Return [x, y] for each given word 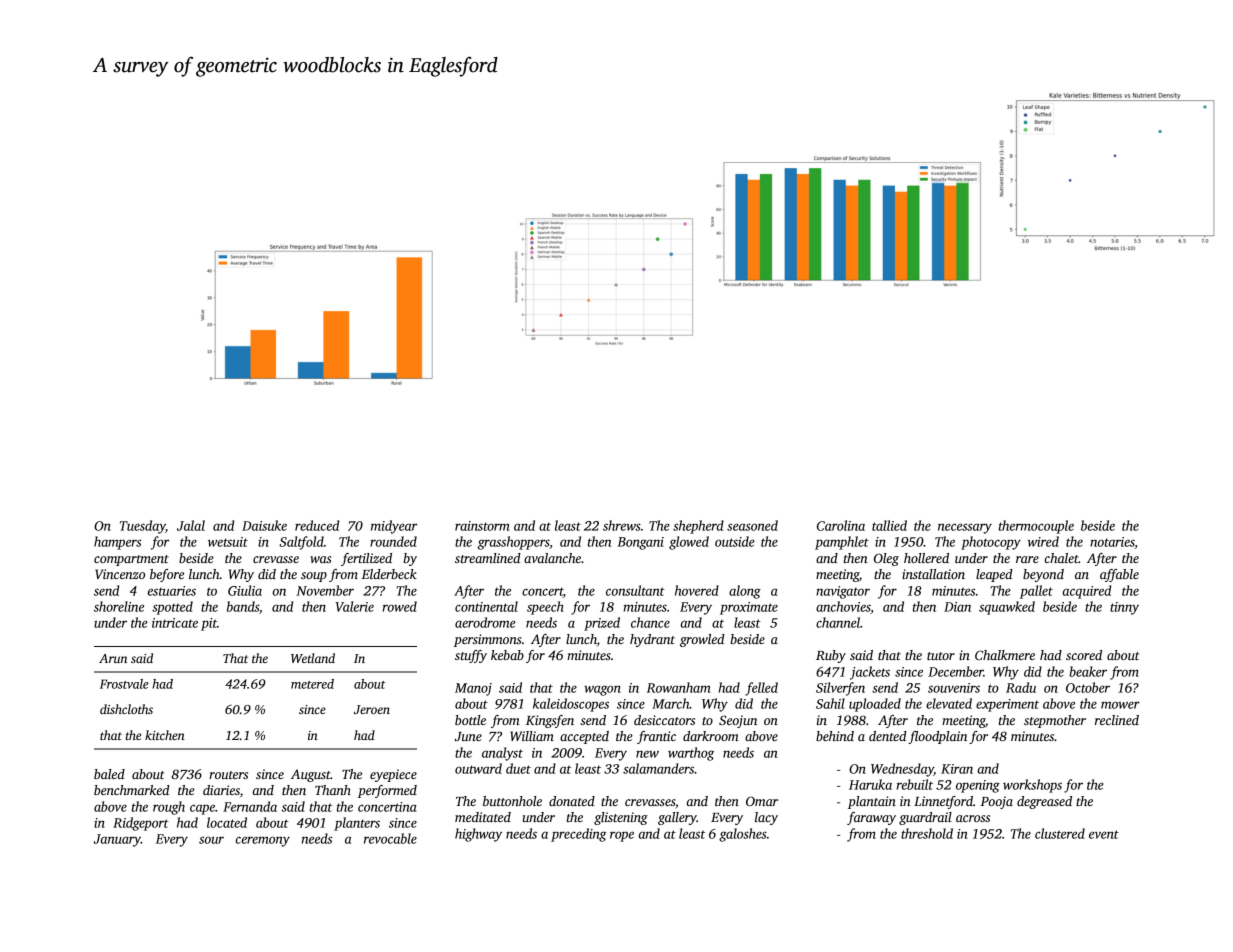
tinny [1124, 608]
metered [312, 684]
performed [387, 791]
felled [761, 689]
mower [1120, 705]
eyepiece [393, 775]
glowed [689, 543]
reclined [1117, 720]
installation [933, 574]
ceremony [263, 841]
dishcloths [126, 709]
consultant [635, 590]
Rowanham [678, 687]
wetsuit [228, 542]
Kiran [957, 769]
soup [314, 577]
